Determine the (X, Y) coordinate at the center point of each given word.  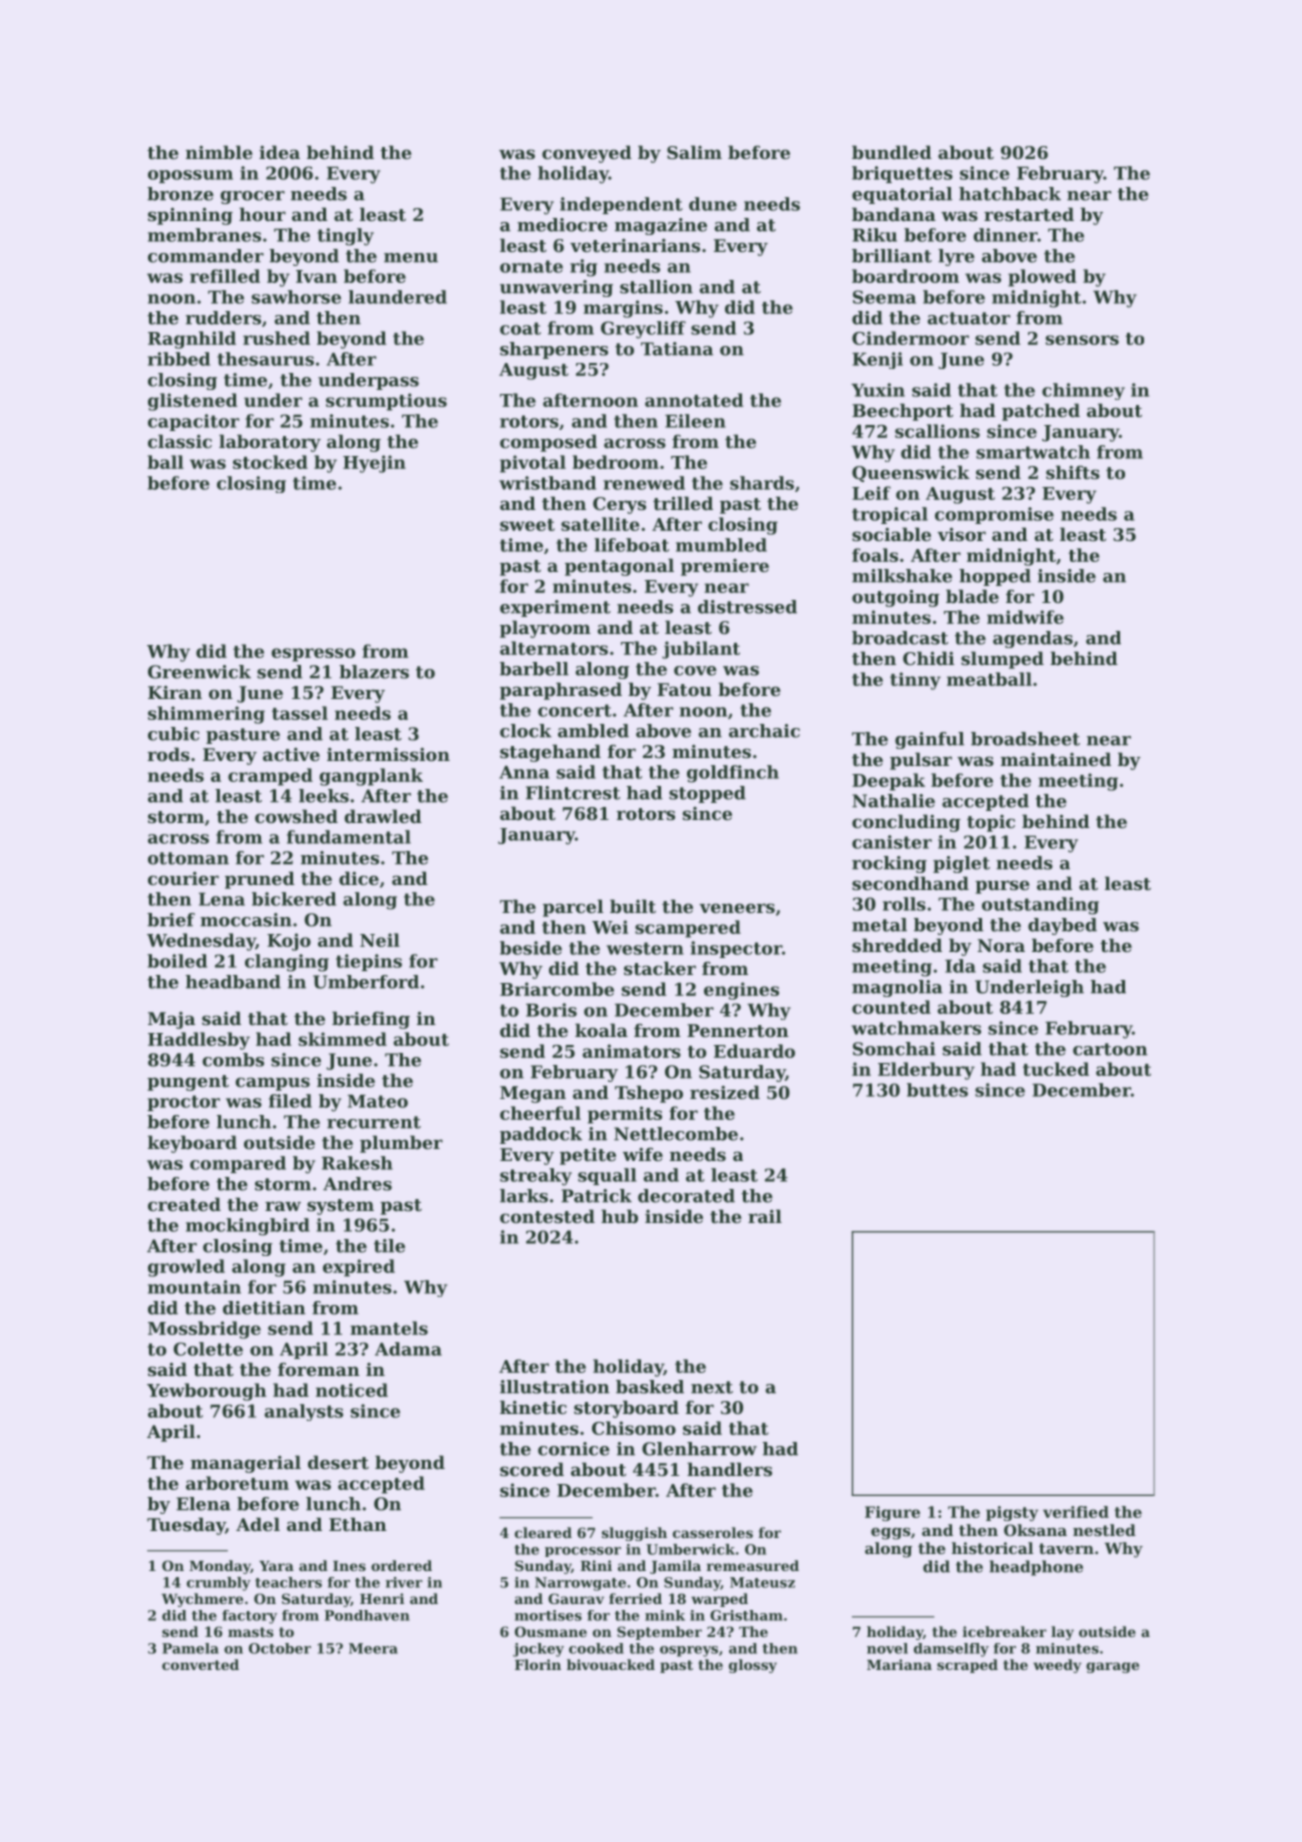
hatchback (1010, 194)
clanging (287, 963)
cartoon (1110, 1049)
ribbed (179, 359)
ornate (531, 266)
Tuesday (186, 1526)
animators (632, 1051)
